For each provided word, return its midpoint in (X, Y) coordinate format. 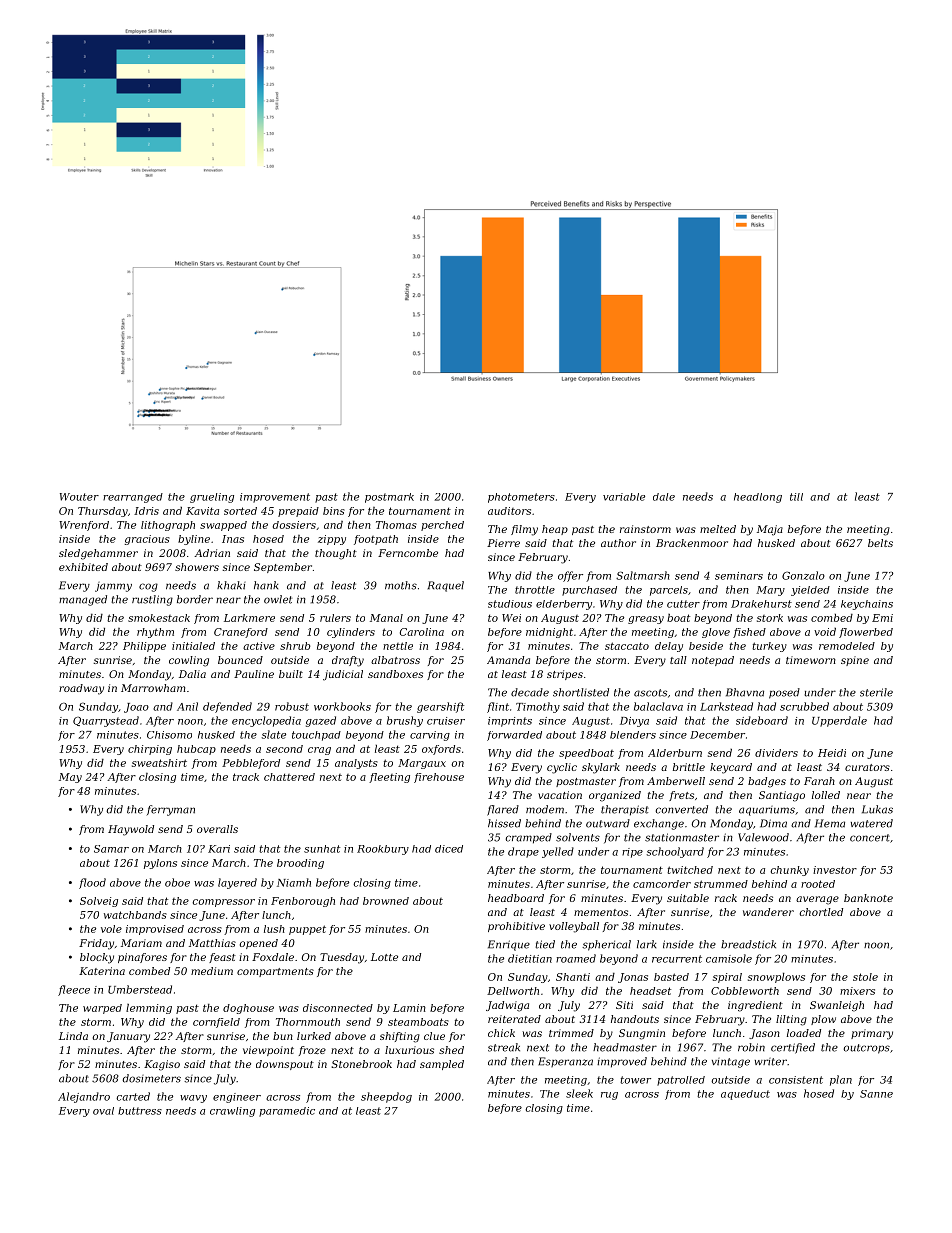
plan (841, 1080)
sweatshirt (159, 763)
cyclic (562, 768)
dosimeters (151, 1078)
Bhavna (745, 692)
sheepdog (386, 1097)
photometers (521, 498)
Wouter (79, 497)
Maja (770, 530)
